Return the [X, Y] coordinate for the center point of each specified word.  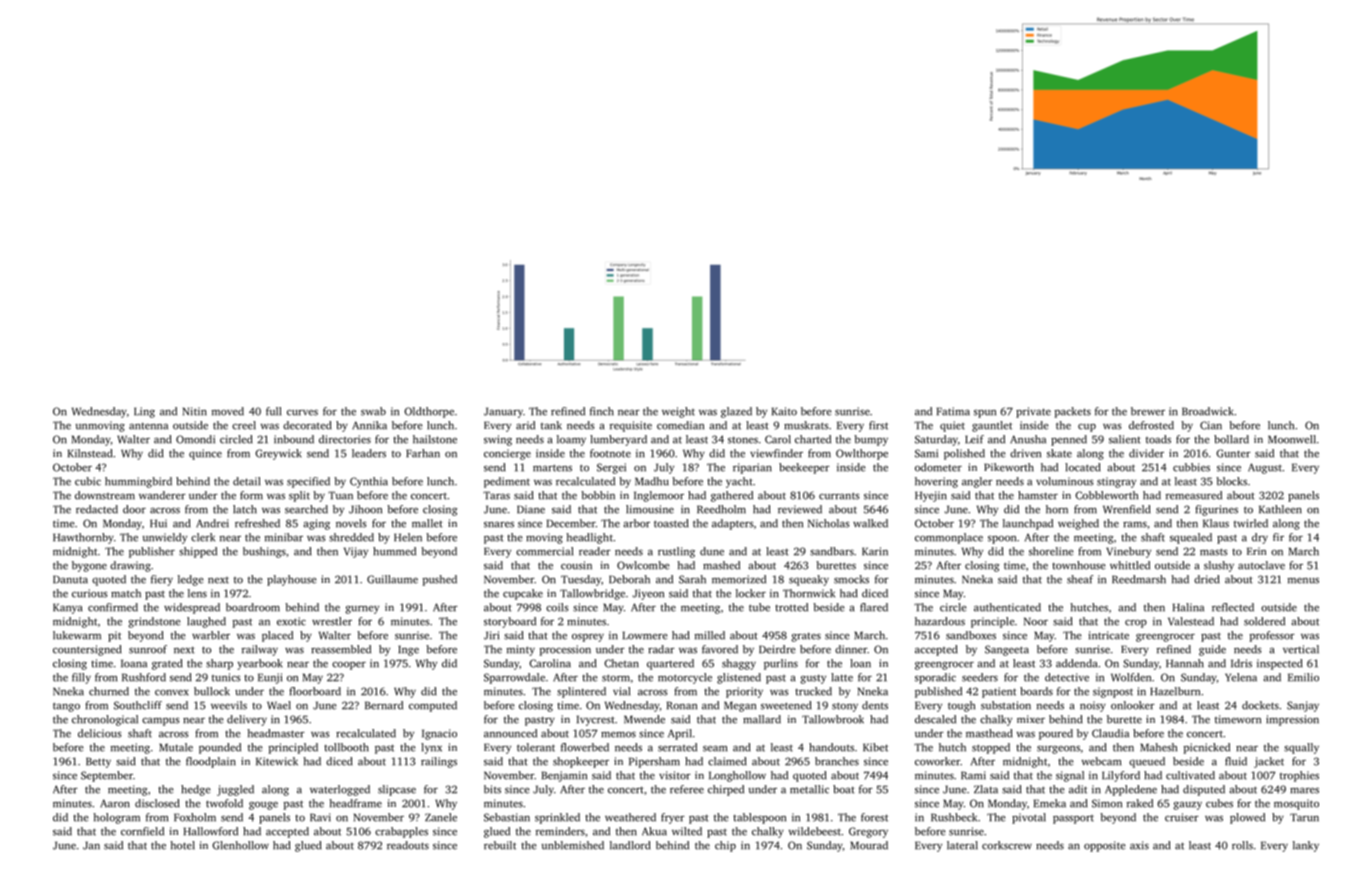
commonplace [949, 538]
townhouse [1079, 565]
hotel [182, 845]
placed [277, 636]
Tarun [1304, 817]
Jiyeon [648, 594]
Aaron [115, 803]
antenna [148, 426]
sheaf [1080, 579]
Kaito [784, 411]
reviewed [800, 509]
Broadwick [1208, 411]
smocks [851, 579]
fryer [673, 818]
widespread [192, 608]
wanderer [162, 495]
